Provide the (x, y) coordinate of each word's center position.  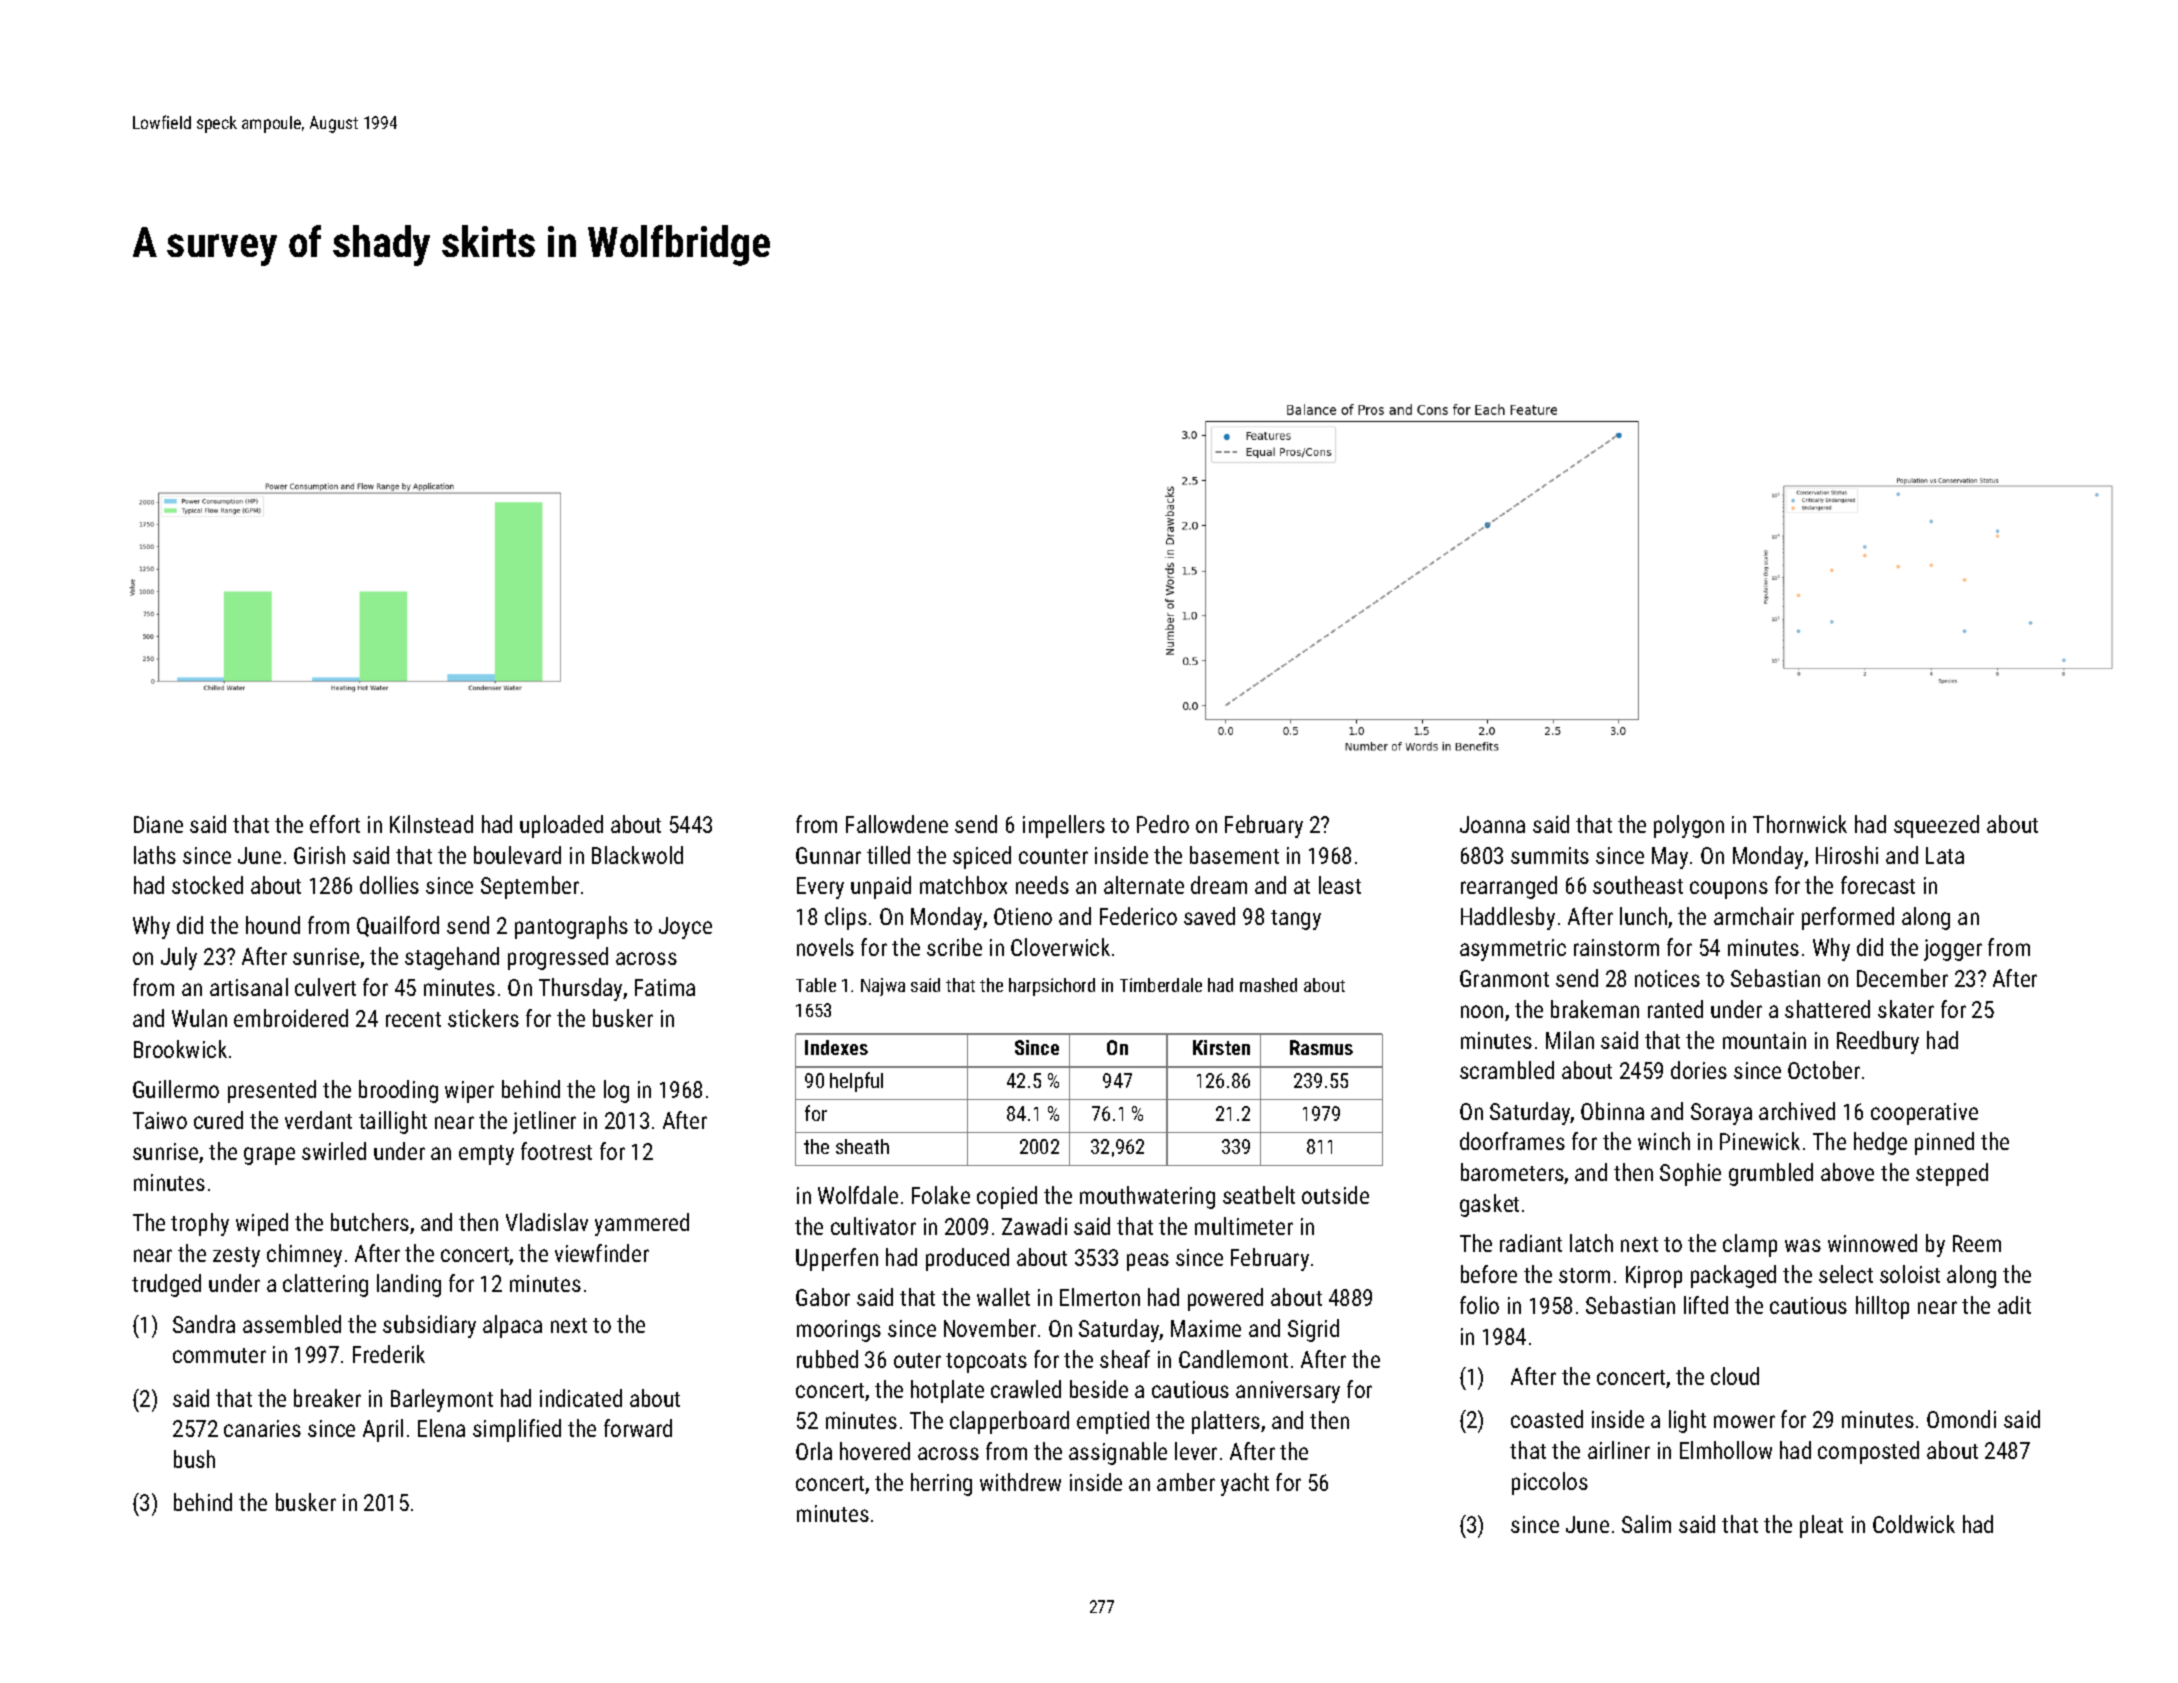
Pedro (1163, 824)
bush (194, 1459)
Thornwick (1800, 824)
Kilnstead (431, 824)
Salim (1646, 1524)
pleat (1821, 1526)
